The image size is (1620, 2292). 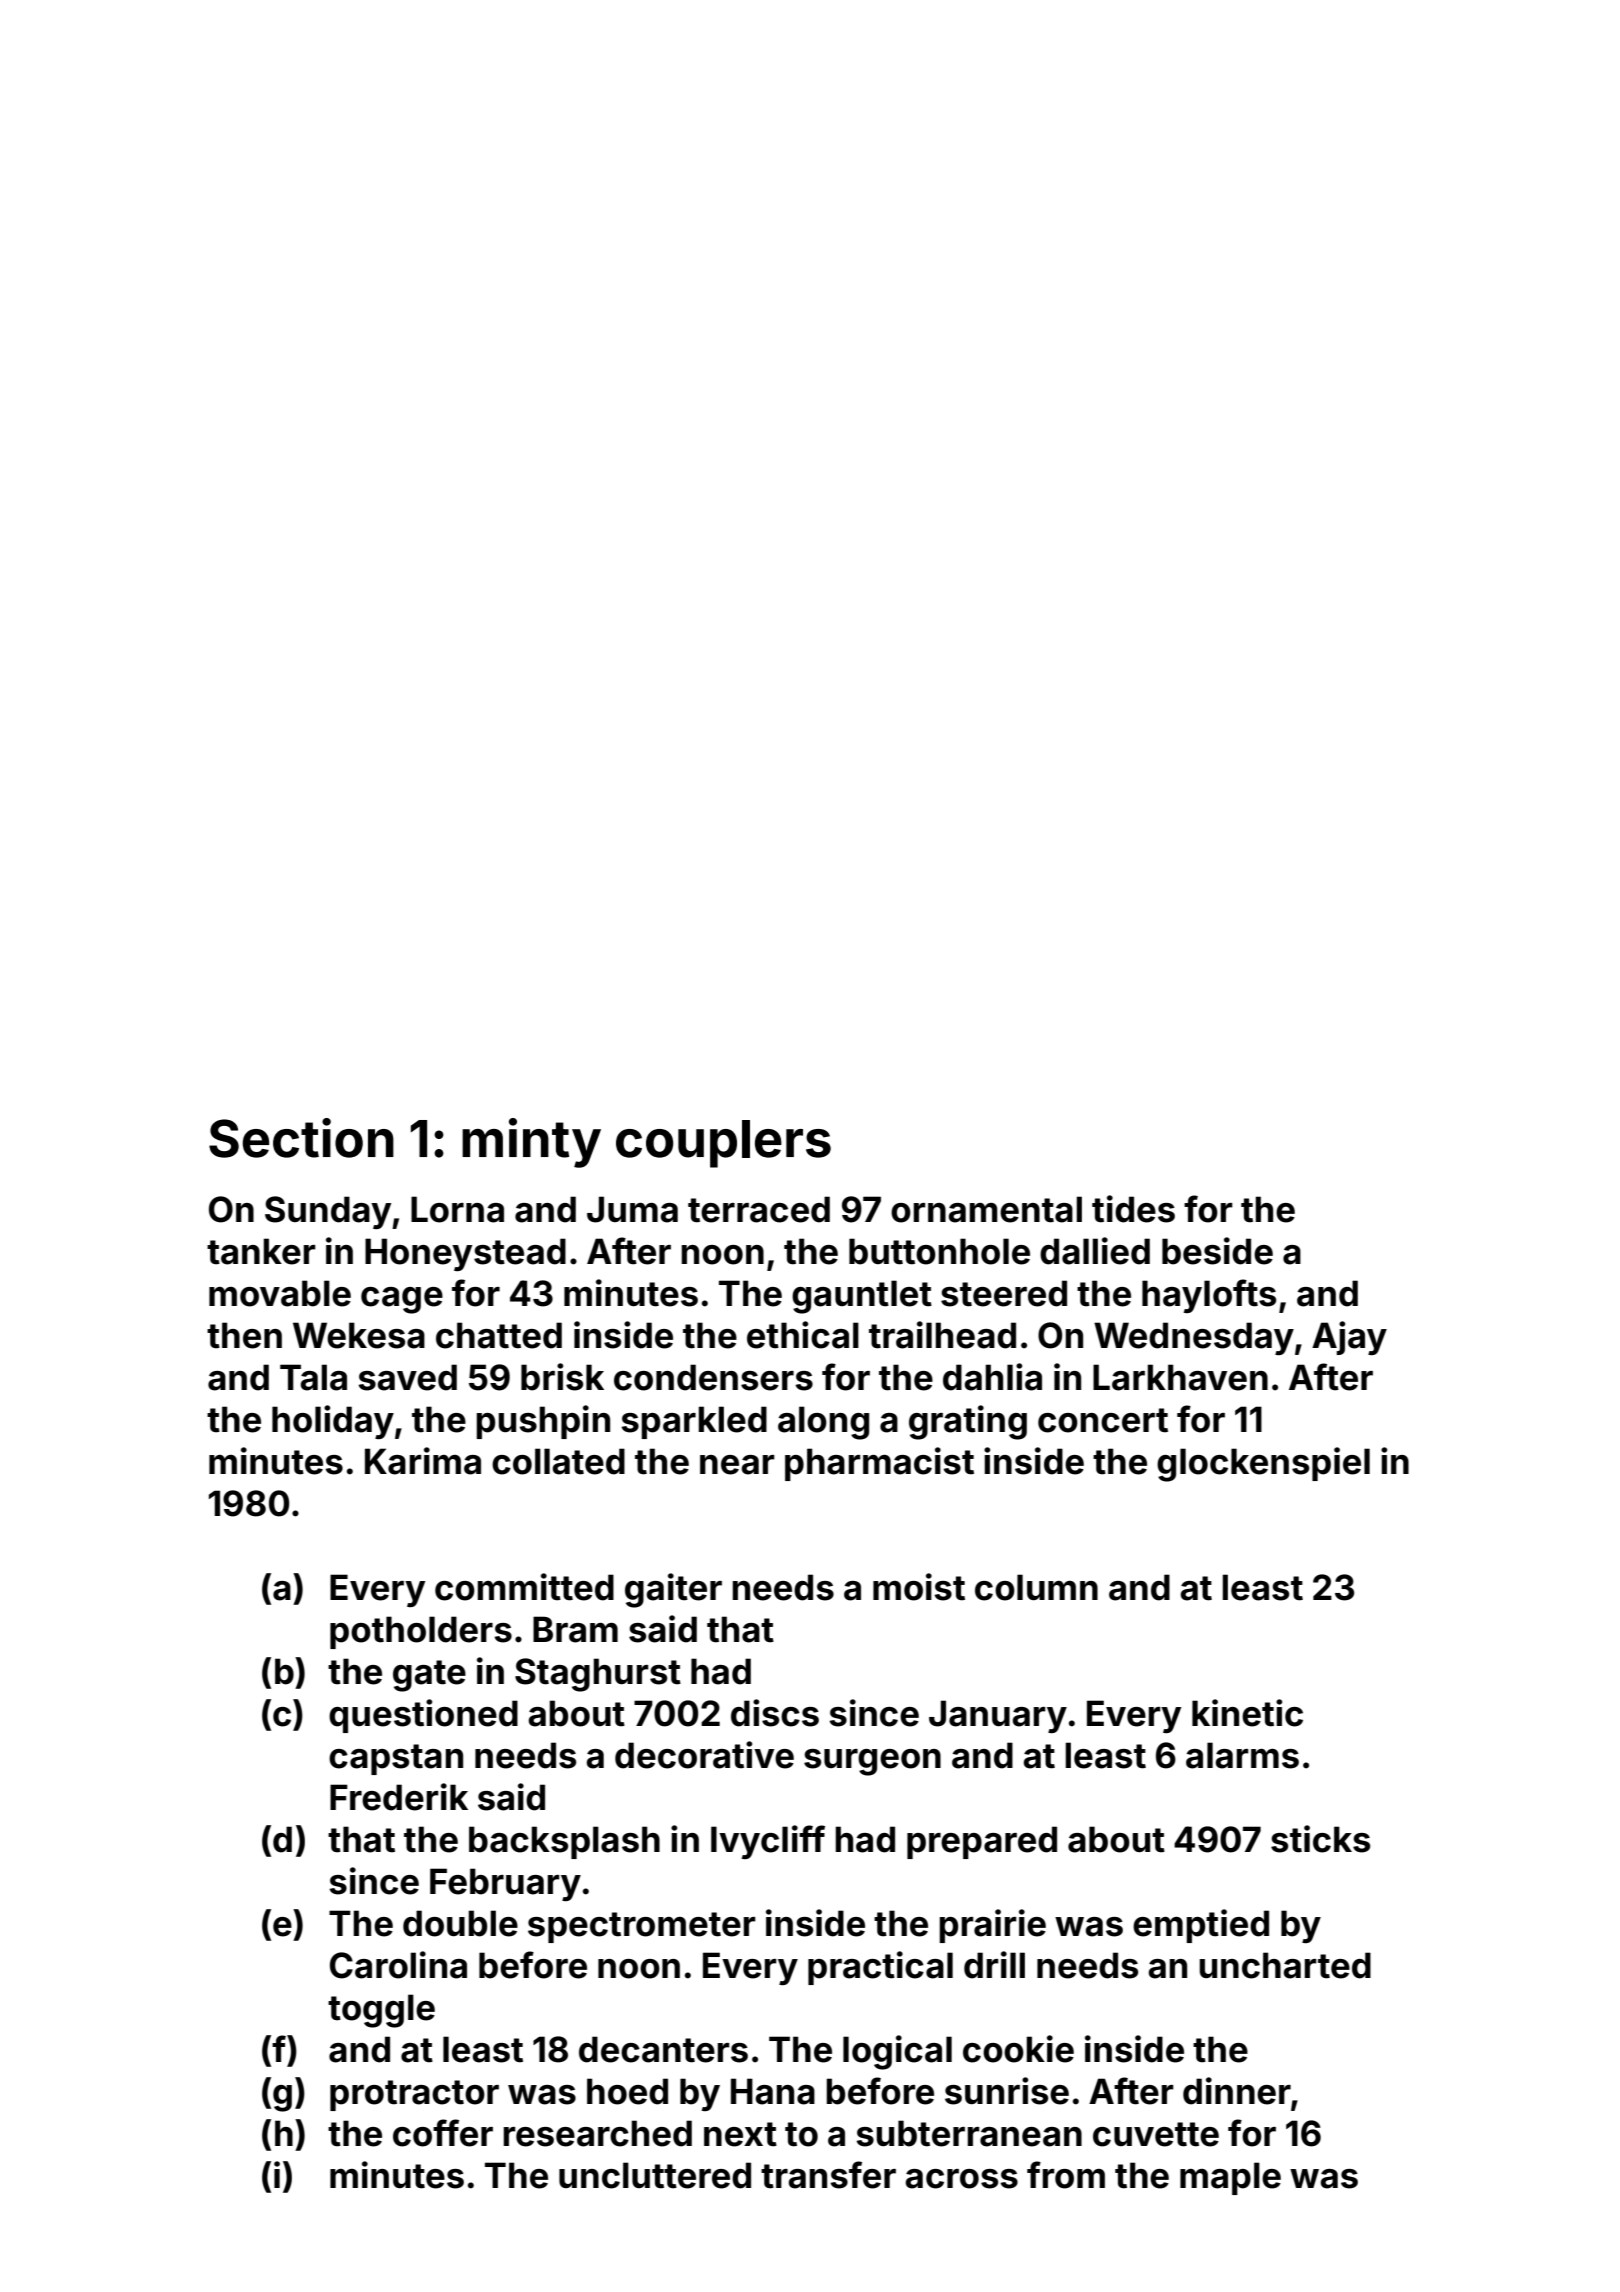 What do you see at coordinates (301, 1138) in the image?
I see `Section` at bounding box center [301, 1138].
